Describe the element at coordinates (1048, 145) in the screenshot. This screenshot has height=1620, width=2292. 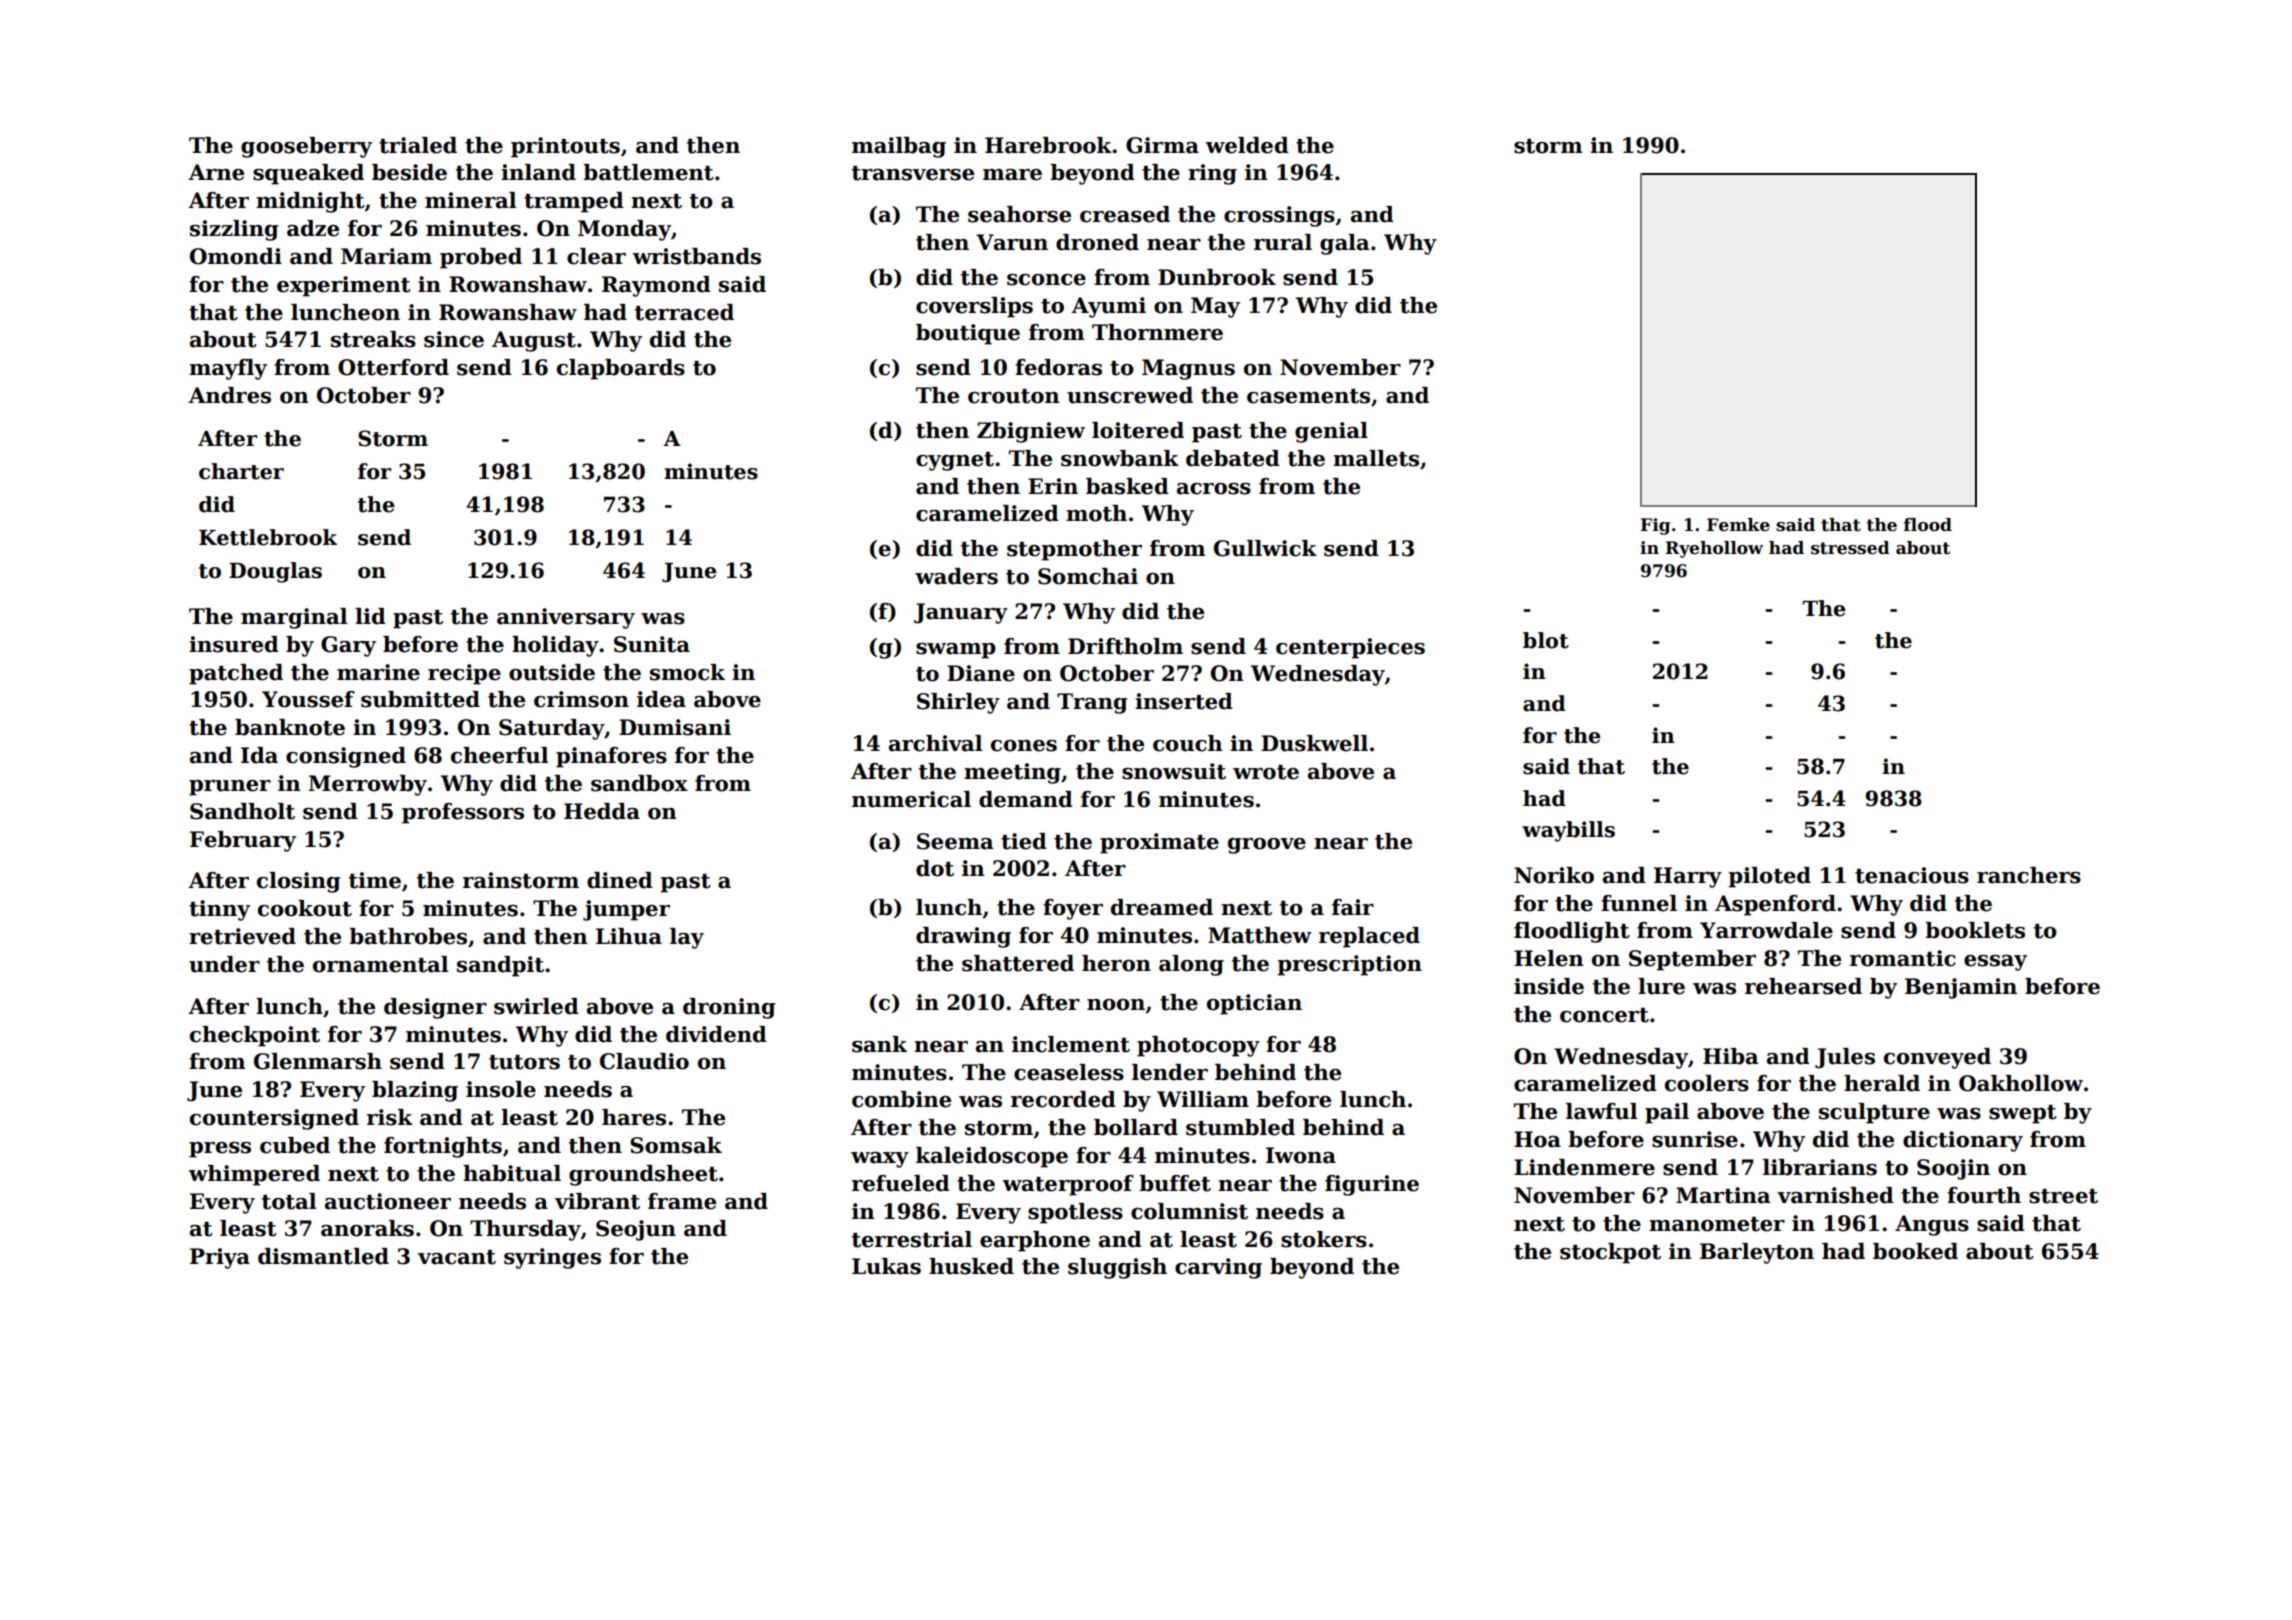
I see `Harebrook` at that location.
